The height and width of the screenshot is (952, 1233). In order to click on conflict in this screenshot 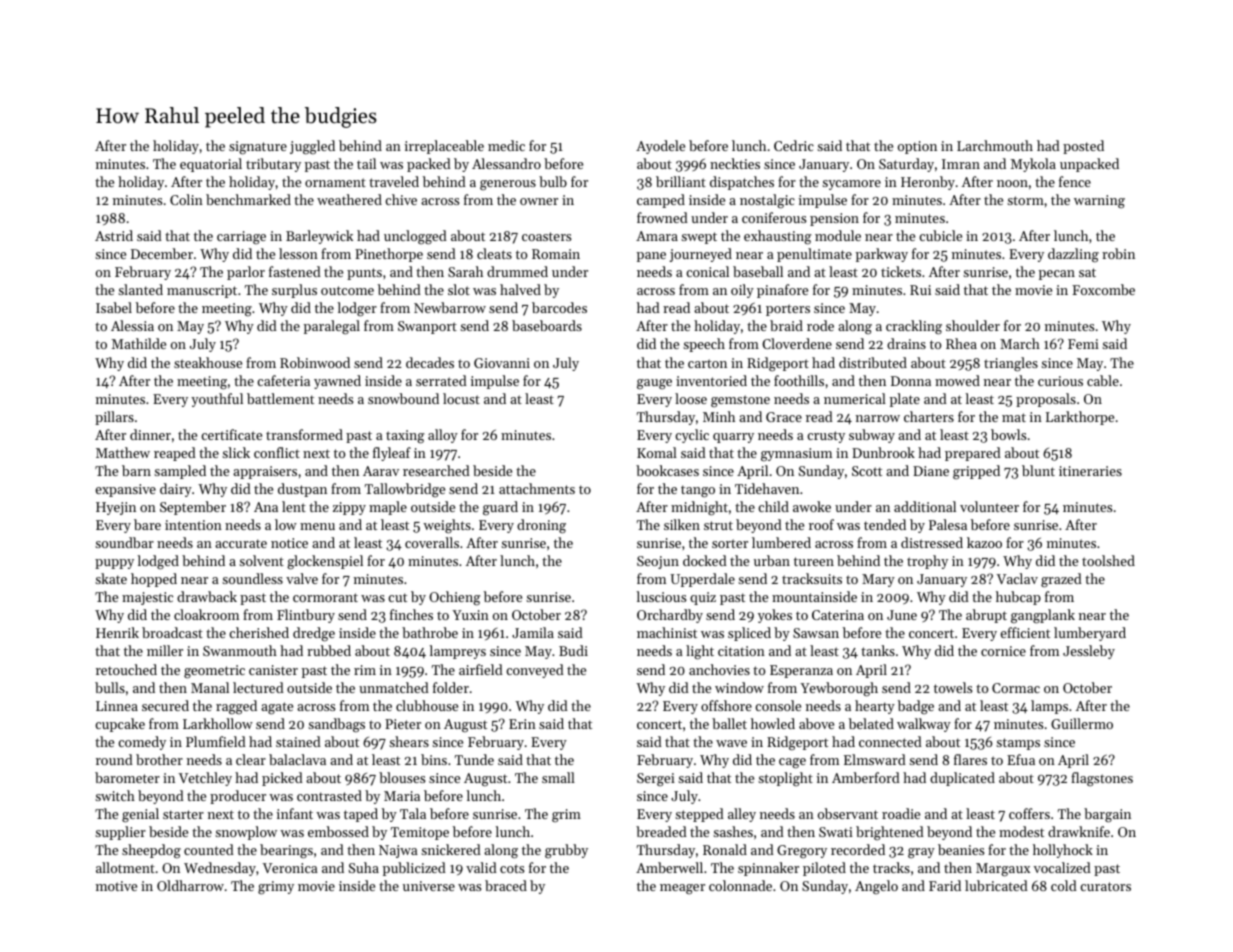, I will do `click(277, 452)`.
